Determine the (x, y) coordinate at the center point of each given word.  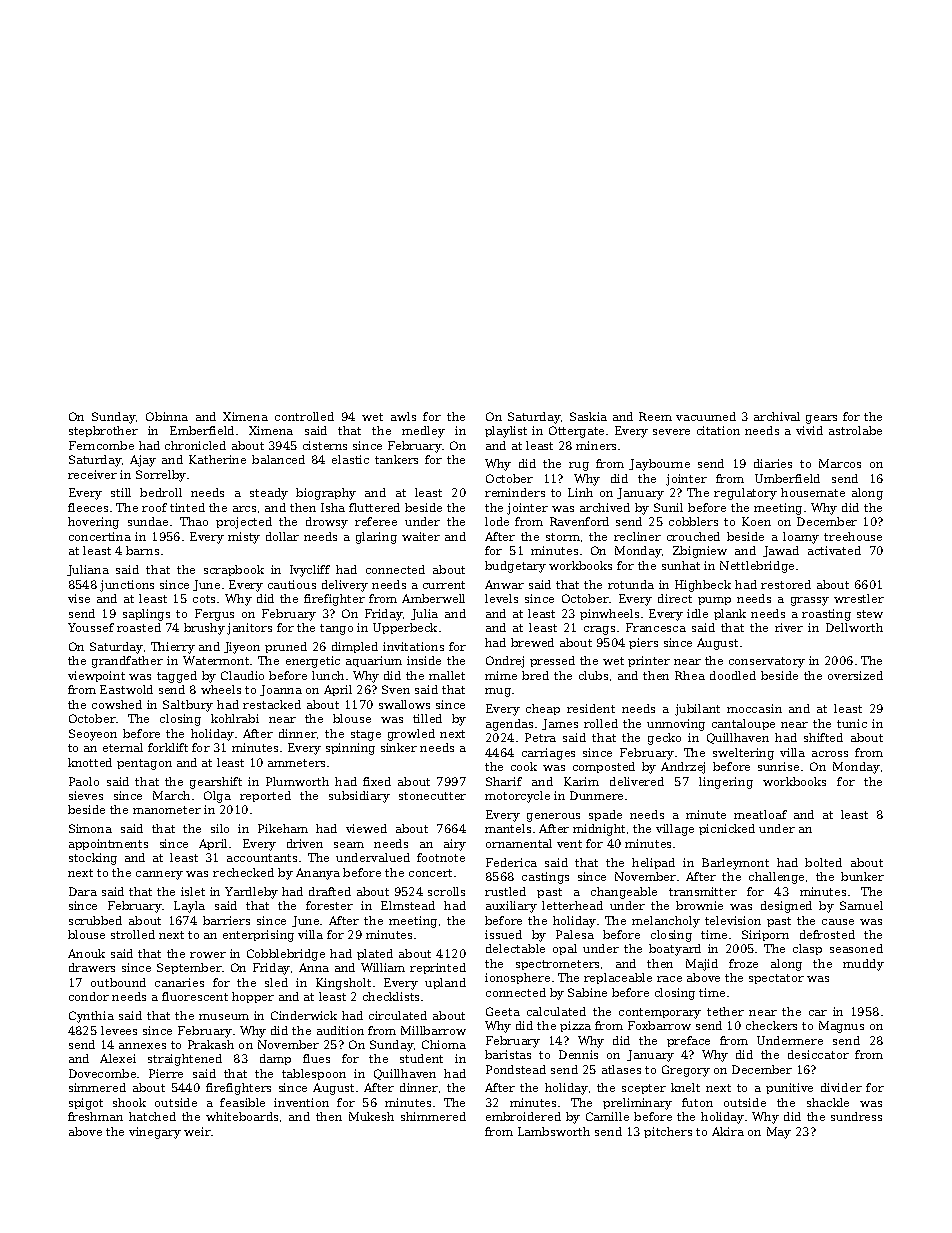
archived (605, 507)
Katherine (217, 459)
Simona (90, 828)
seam (349, 845)
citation (718, 430)
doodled (733, 675)
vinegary (155, 1133)
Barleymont (735, 864)
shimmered (433, 1116)
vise (79, 598)
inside (424, 660)
